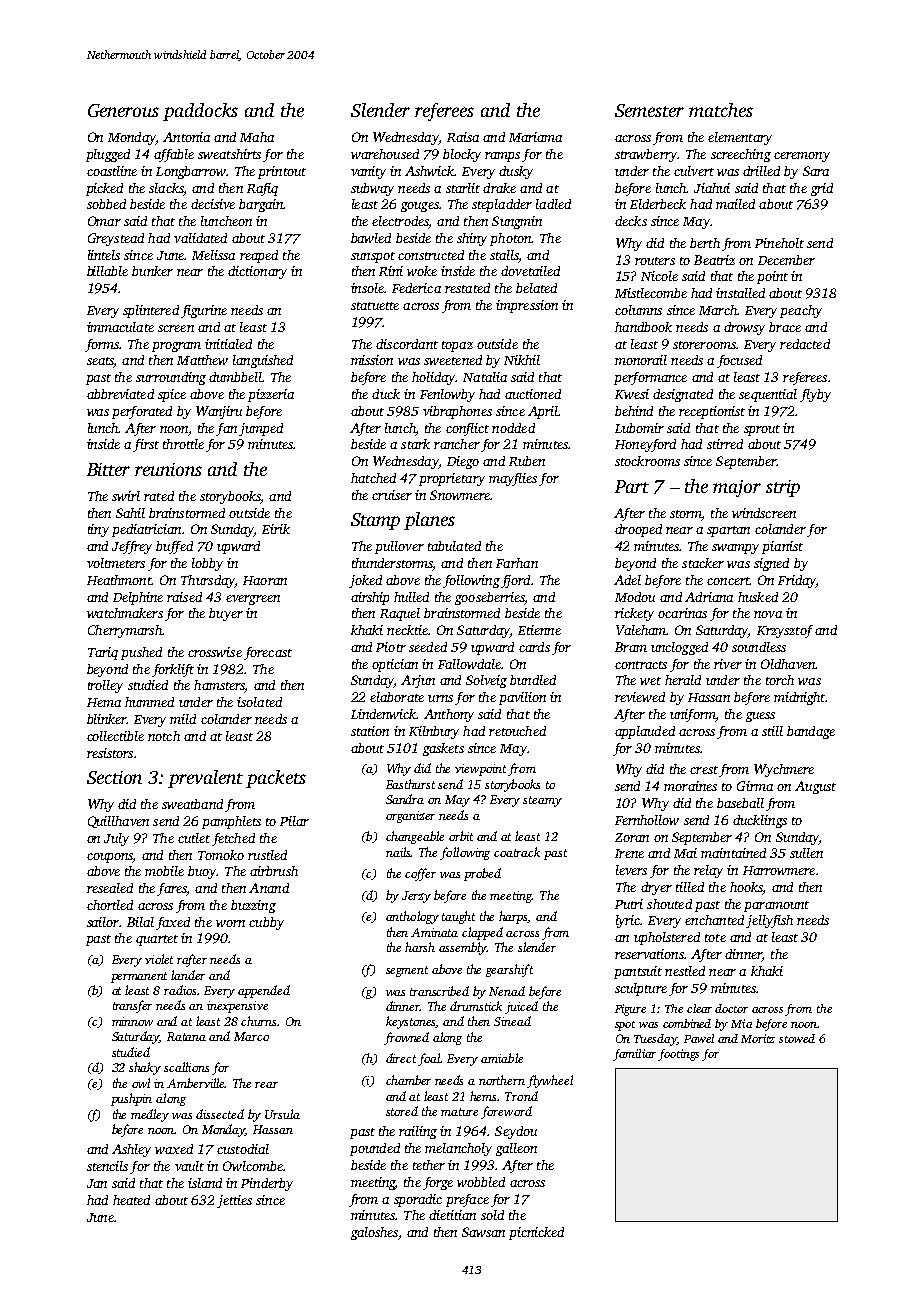  Describe the element at coordinates (100, 362) in the document. I see `seats` at that location.
